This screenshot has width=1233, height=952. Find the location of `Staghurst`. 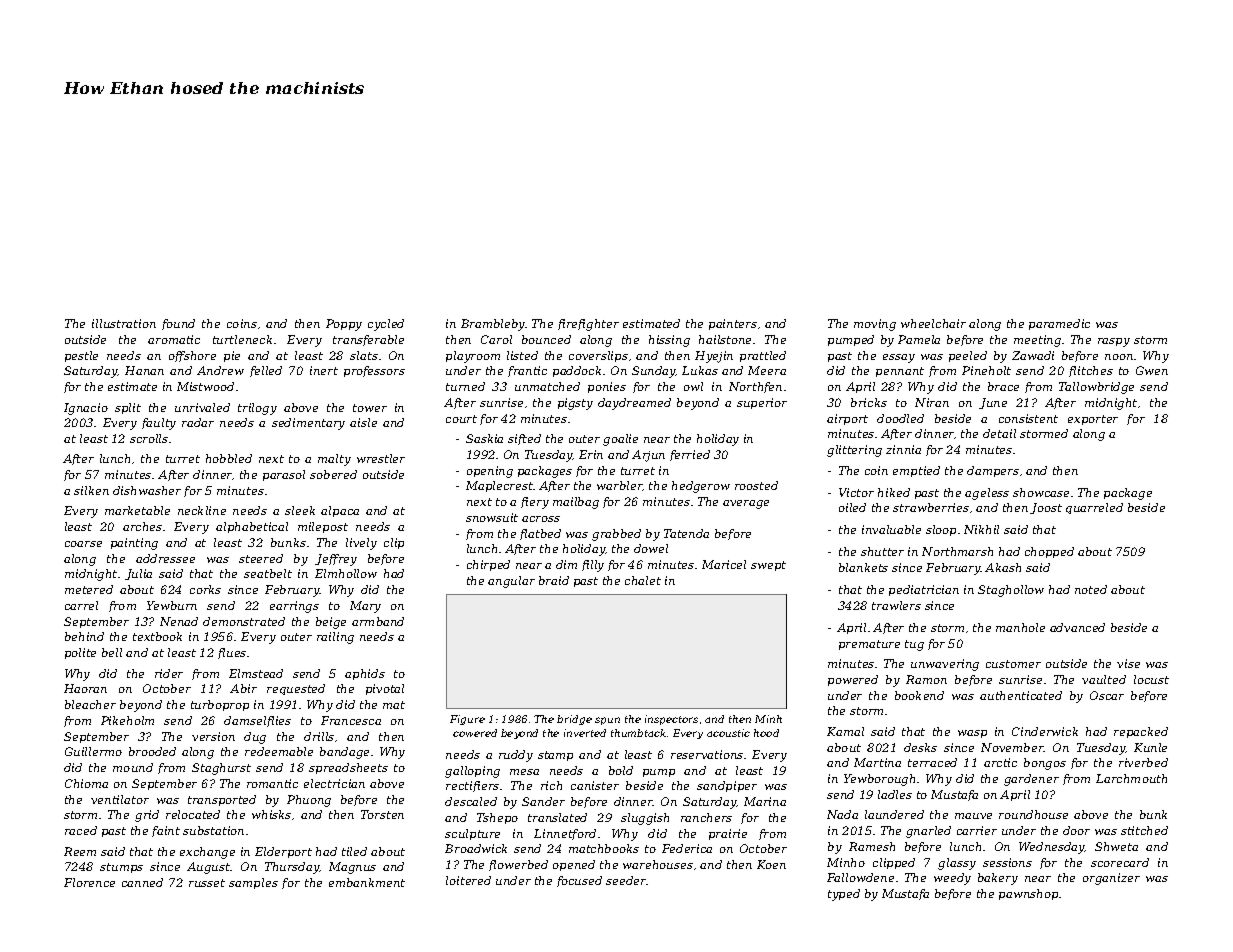

Staghurst is located at coordinates (221, 769).
